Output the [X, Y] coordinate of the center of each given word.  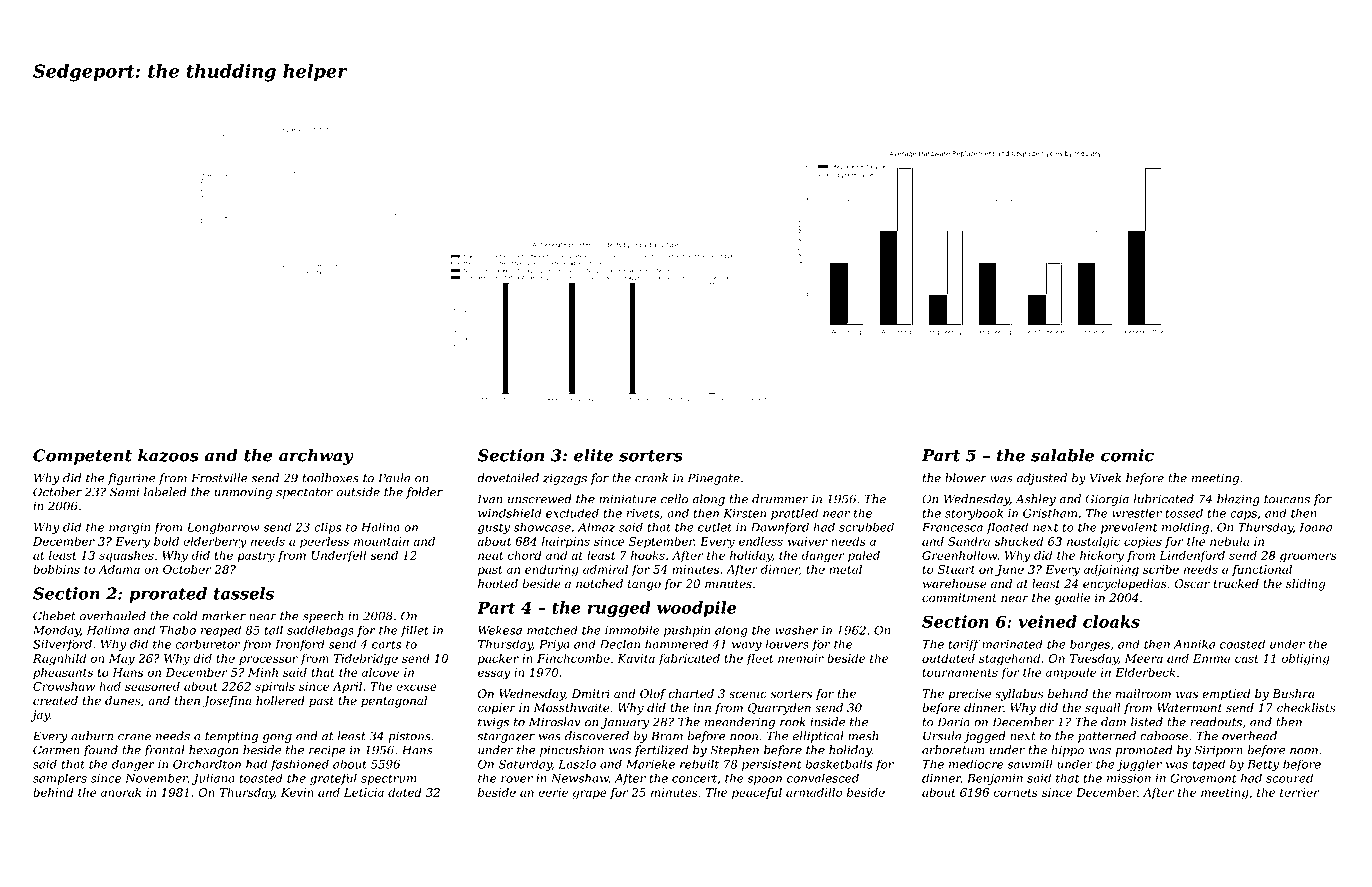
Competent [82, 457]
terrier [1299, 792]
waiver [808, 541]
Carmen [56, 750]
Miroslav [555, 722]
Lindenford [1192, 556]
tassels [244, 593]
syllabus [1019, 695]
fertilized [661, 751]
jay [40, 716]
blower [966, 478]
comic [1127, 455]
